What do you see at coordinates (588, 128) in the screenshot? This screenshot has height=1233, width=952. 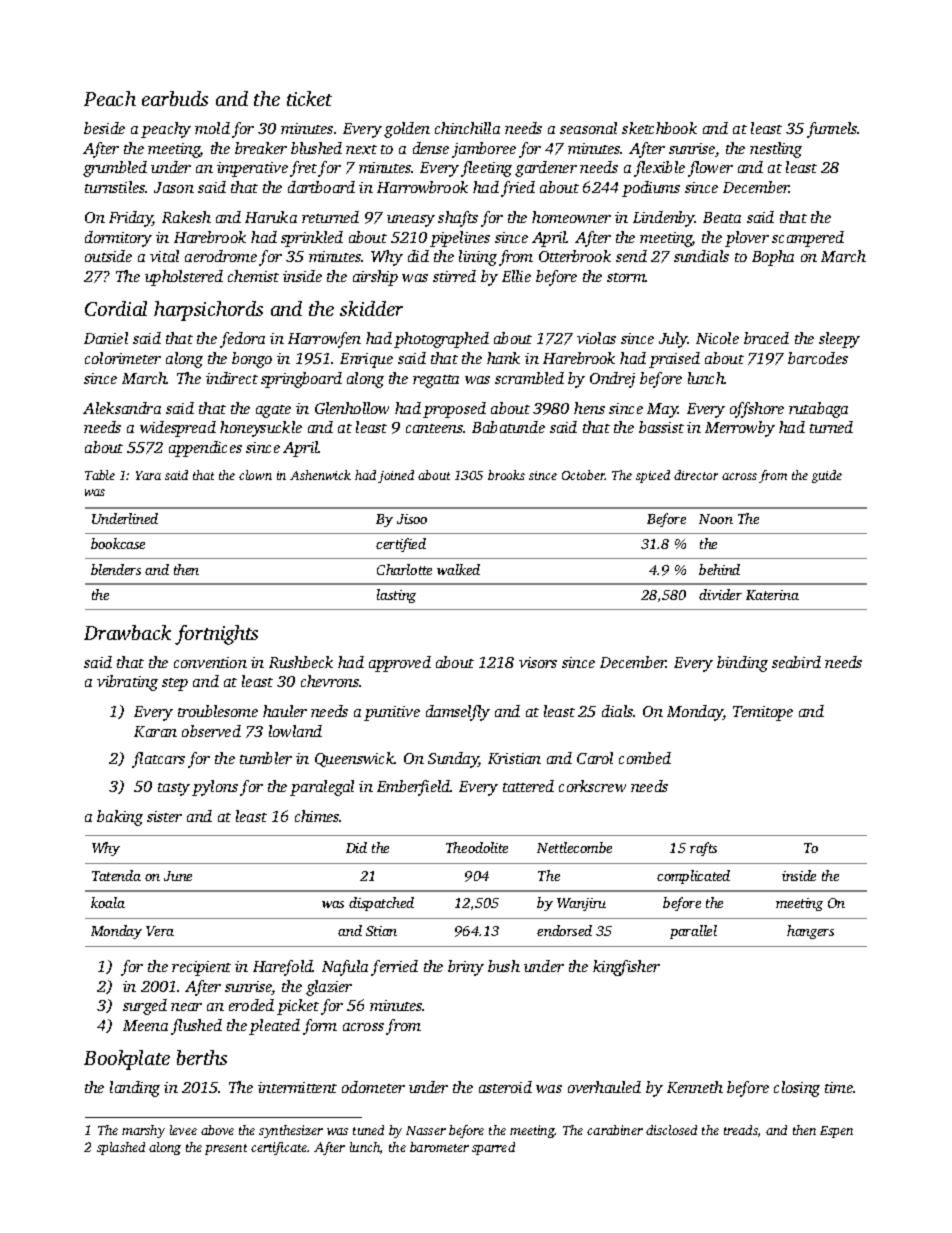 I see `seasonal` at bounding box center [588, 128].
